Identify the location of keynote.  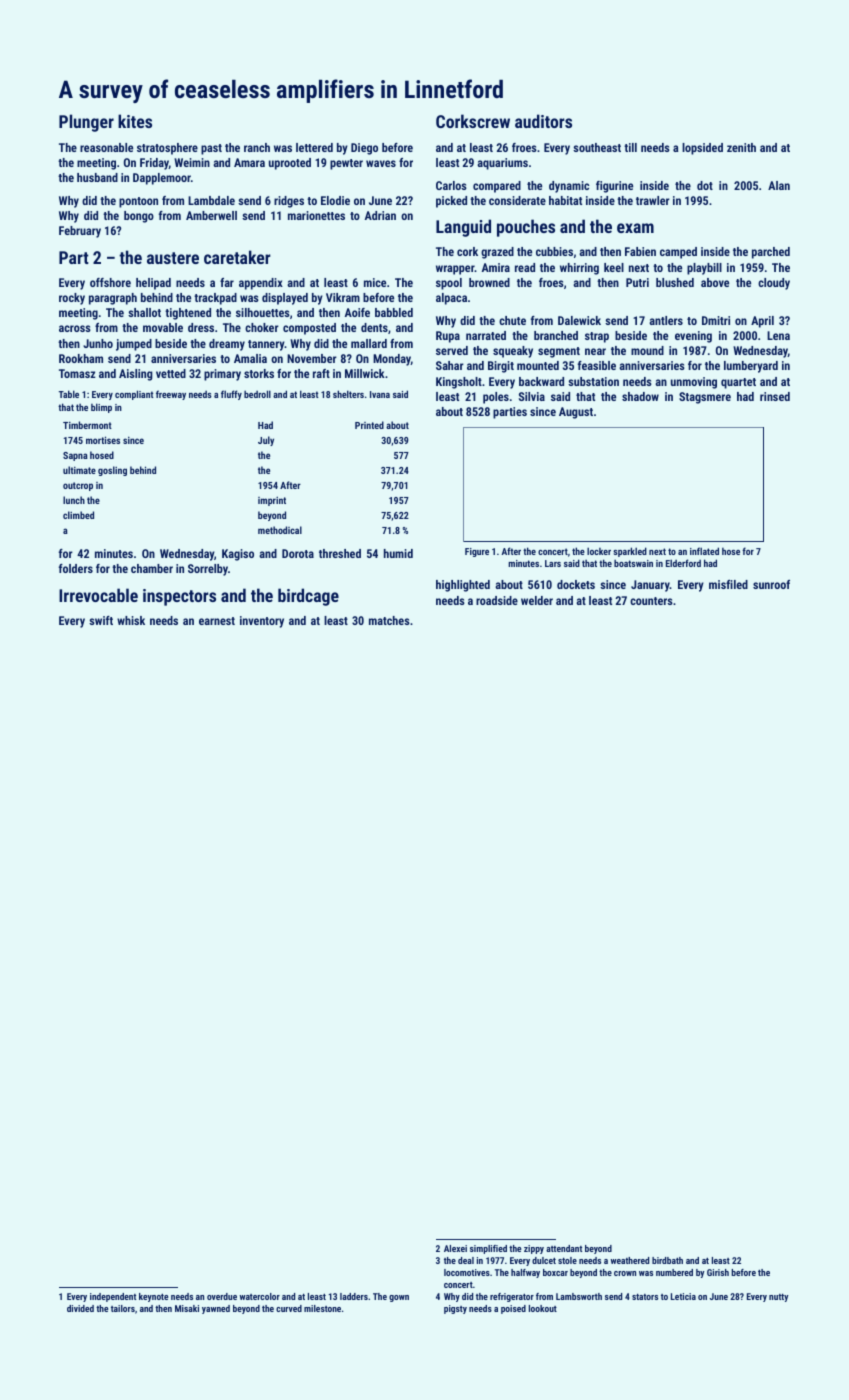
(153, 1297).
